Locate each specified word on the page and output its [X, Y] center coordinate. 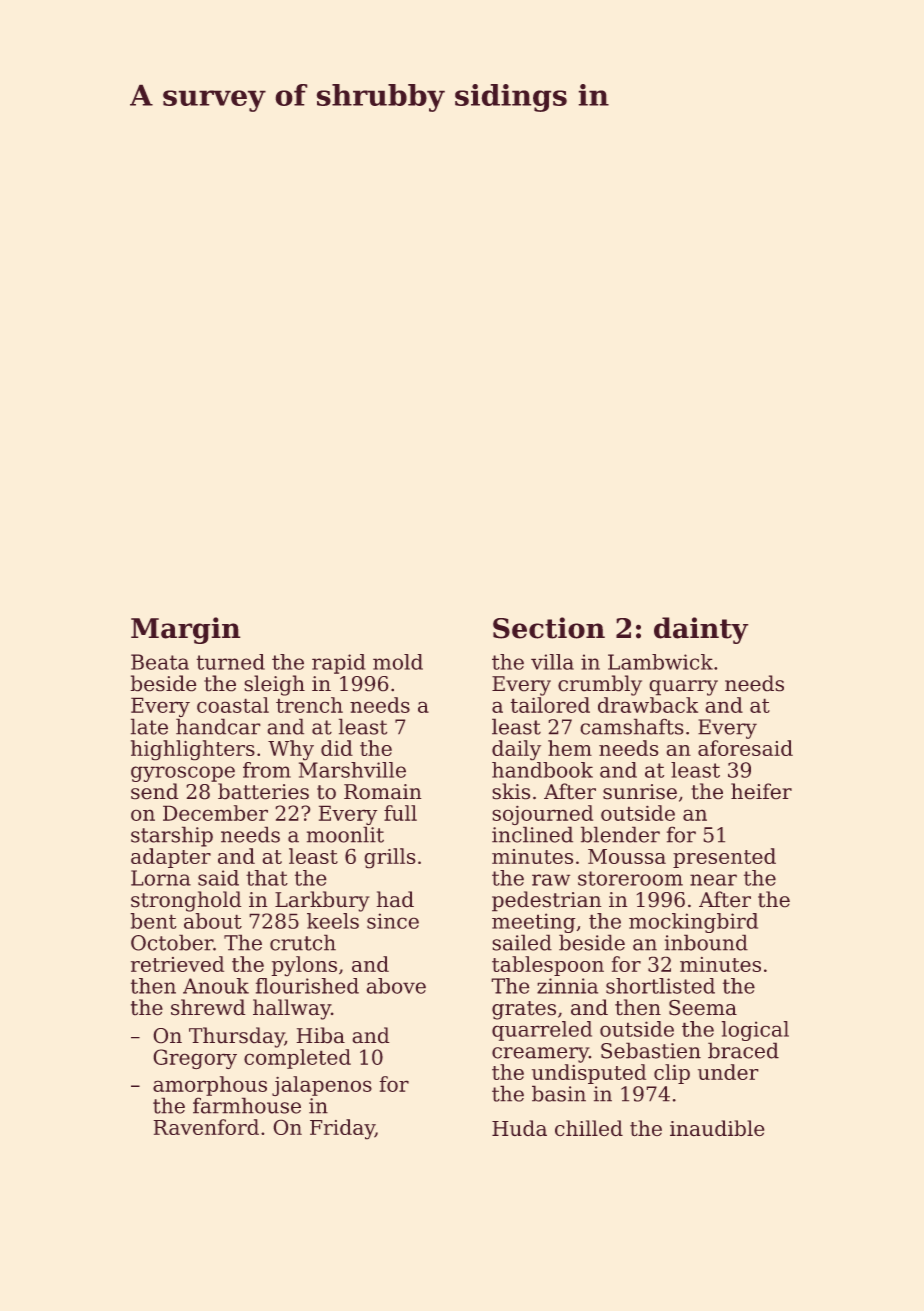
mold [398, 662]
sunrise [640, 792]
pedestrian [547, 901]
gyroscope [183, 774]
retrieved [177, 964]
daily [516, 750]
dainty [701, 630]
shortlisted [660, 986]
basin [559, 1093]
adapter [171, 858]
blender [620, 834]
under [728, 1072]
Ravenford [206, 1127]
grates [524, 1010]
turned [230, 662]
